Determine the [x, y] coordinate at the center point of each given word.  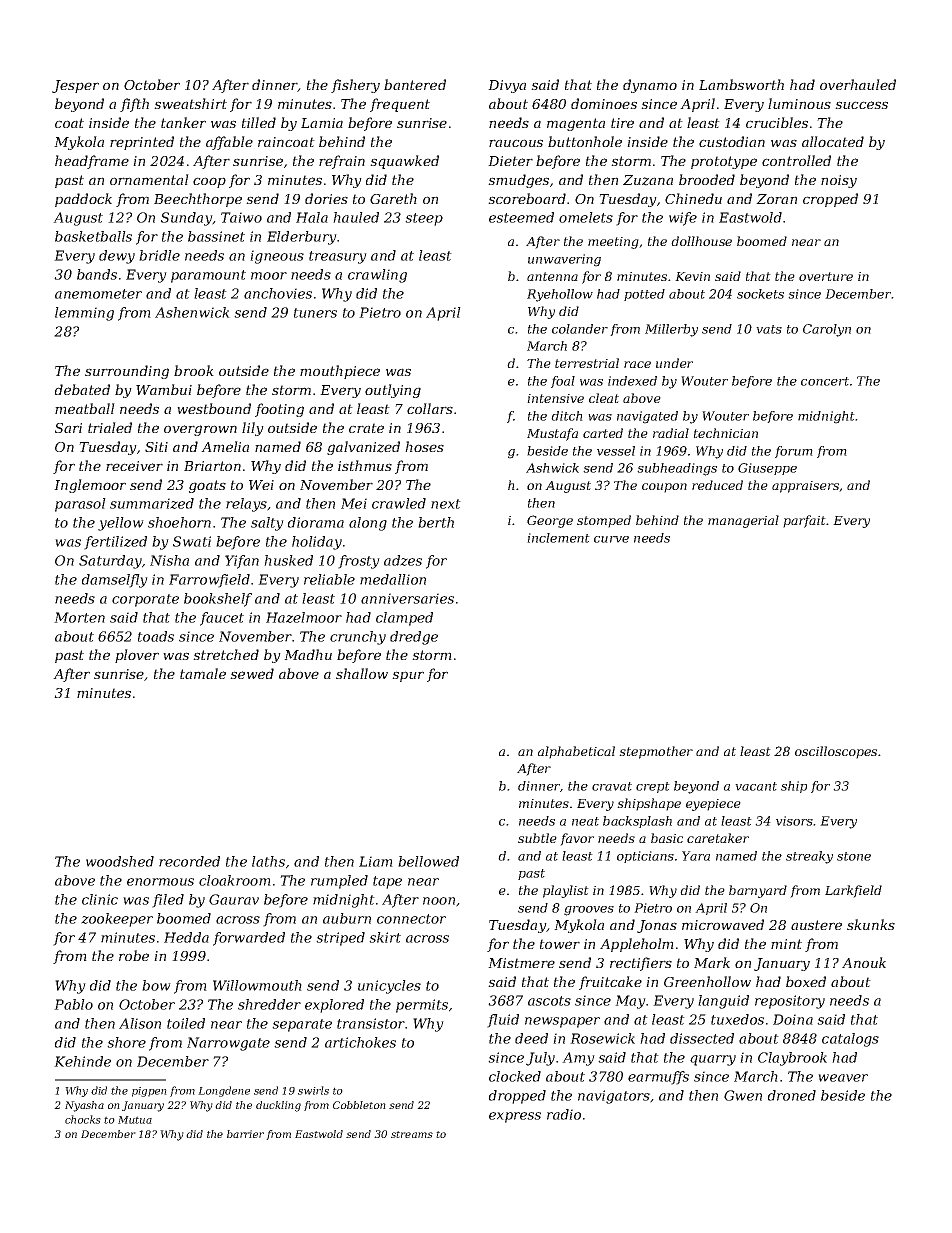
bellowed [428, 861]
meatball [85, 408]
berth [436, 522]
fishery [355, 86]
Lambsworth [741, 84]
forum [794, 452]
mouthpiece [340, 372]
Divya [507, 86]
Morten [79, 617]
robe [134, 955]
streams [412, 1134]
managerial [743, 521]
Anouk [864, 962]
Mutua [135, 1120]
